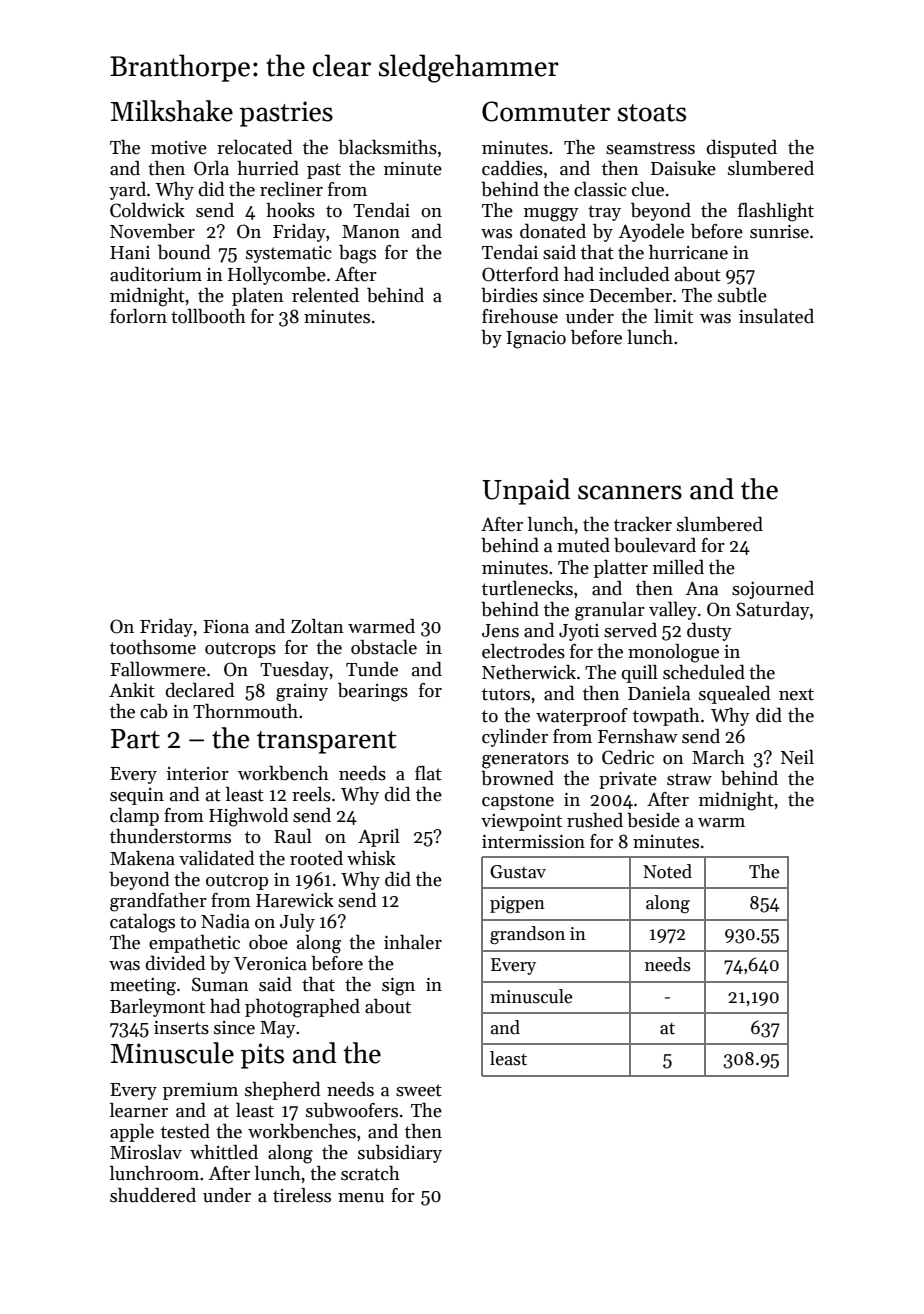 The height and width of the screenshot is (1314, 924). What do you see at coordinates (171, 111) in the screenshot?
I see `Milkshake` at bounding box center [171, 111].
